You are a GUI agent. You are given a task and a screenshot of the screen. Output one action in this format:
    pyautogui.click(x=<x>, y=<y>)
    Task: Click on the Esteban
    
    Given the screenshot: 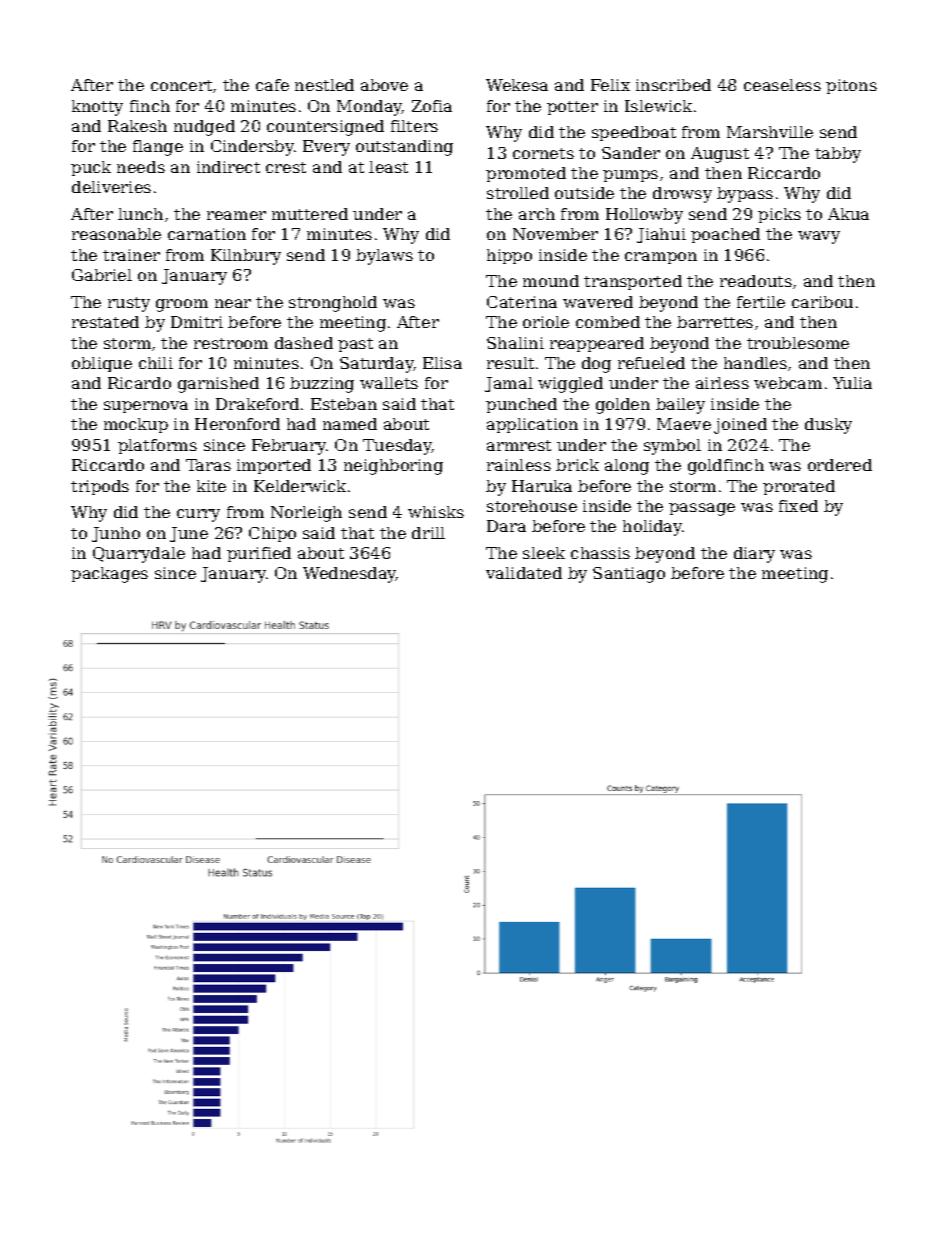 What is the action you would take?
    pyautogui.click(x=344, y=404)
